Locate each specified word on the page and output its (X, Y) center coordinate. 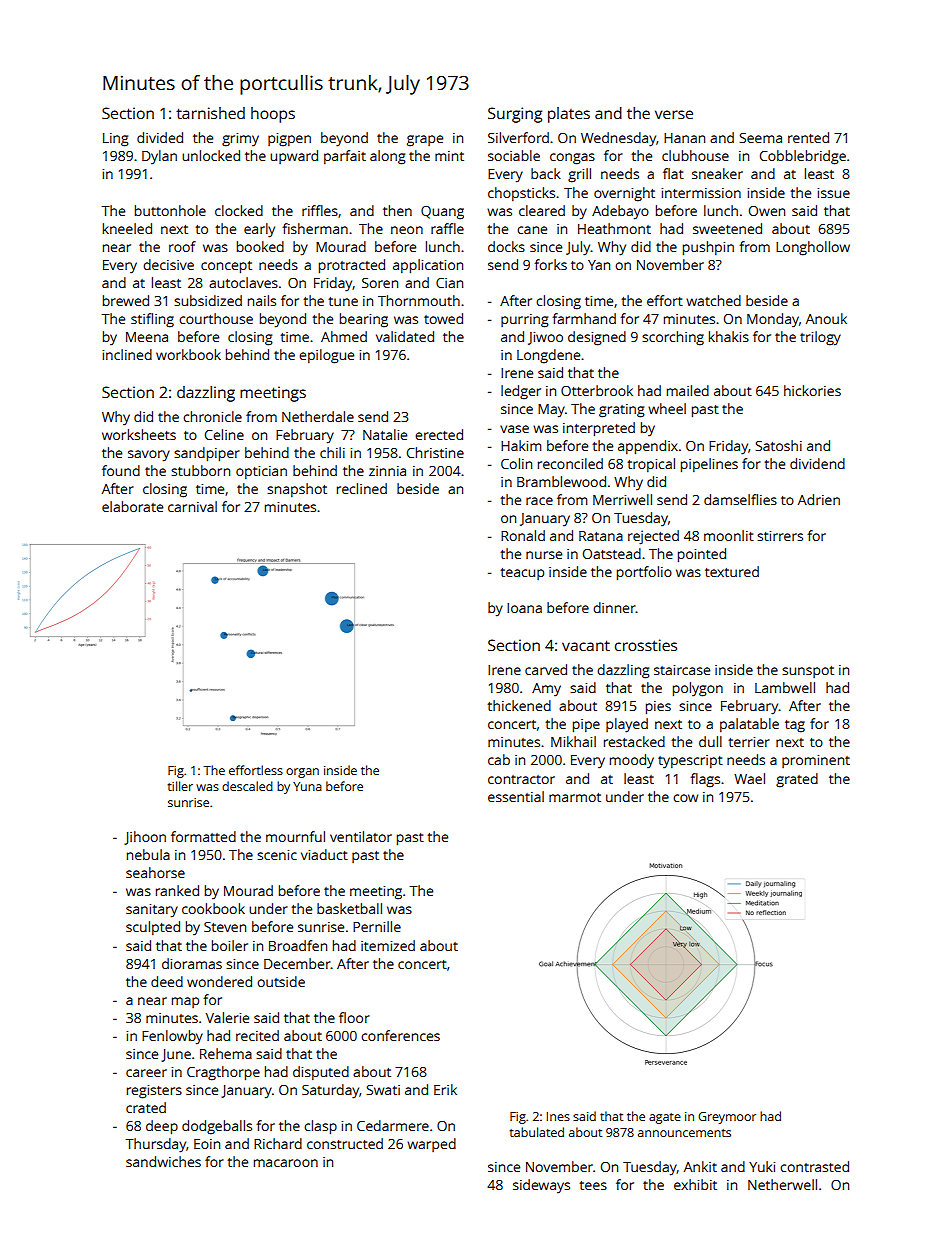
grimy (240, 140)
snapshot (297, 490)
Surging (515, 115)
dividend (817, 463)
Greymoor (727, 1118)
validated (405, 336)
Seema (760, 138)
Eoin (207, 1144)
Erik (445, 1089)
